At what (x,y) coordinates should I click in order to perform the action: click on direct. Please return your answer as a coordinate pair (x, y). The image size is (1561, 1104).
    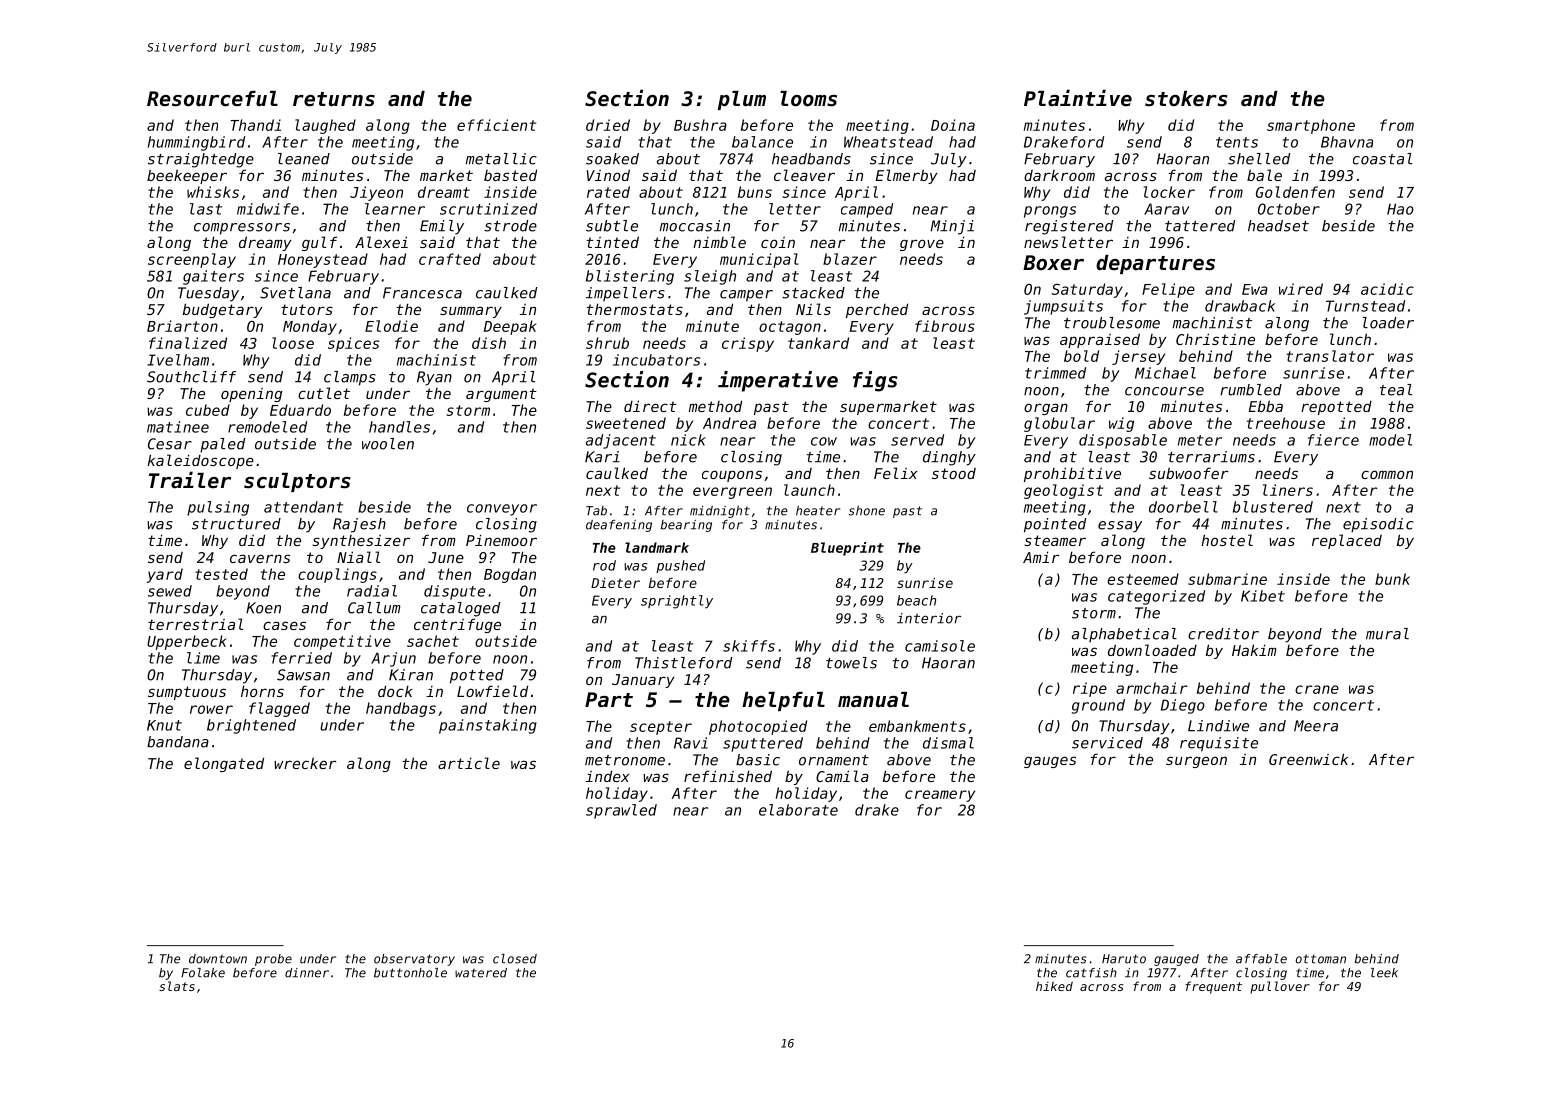
    Looking at the image, I should click on (650, 406).
